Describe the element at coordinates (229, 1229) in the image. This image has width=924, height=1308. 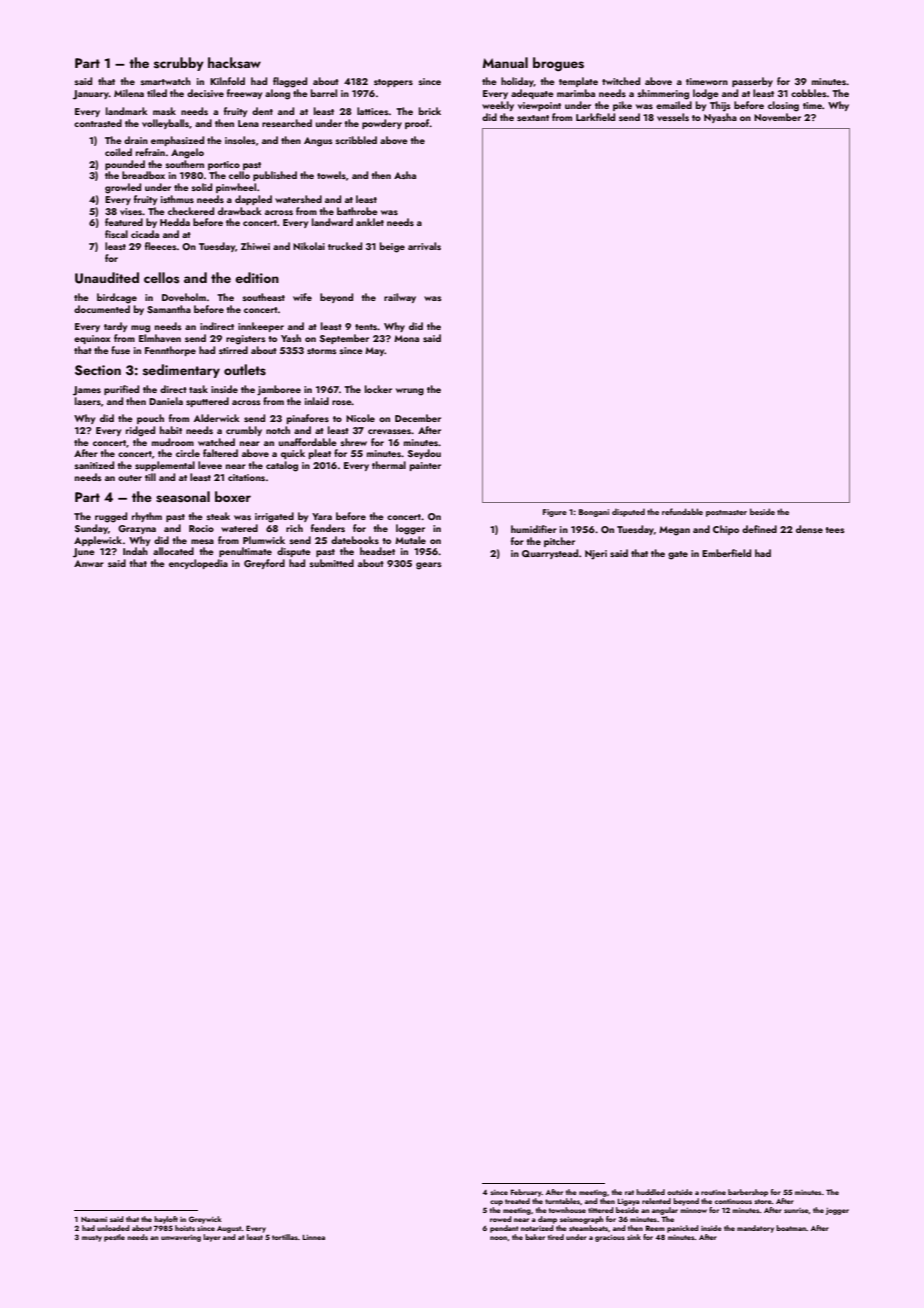
I see `August` at that location.
